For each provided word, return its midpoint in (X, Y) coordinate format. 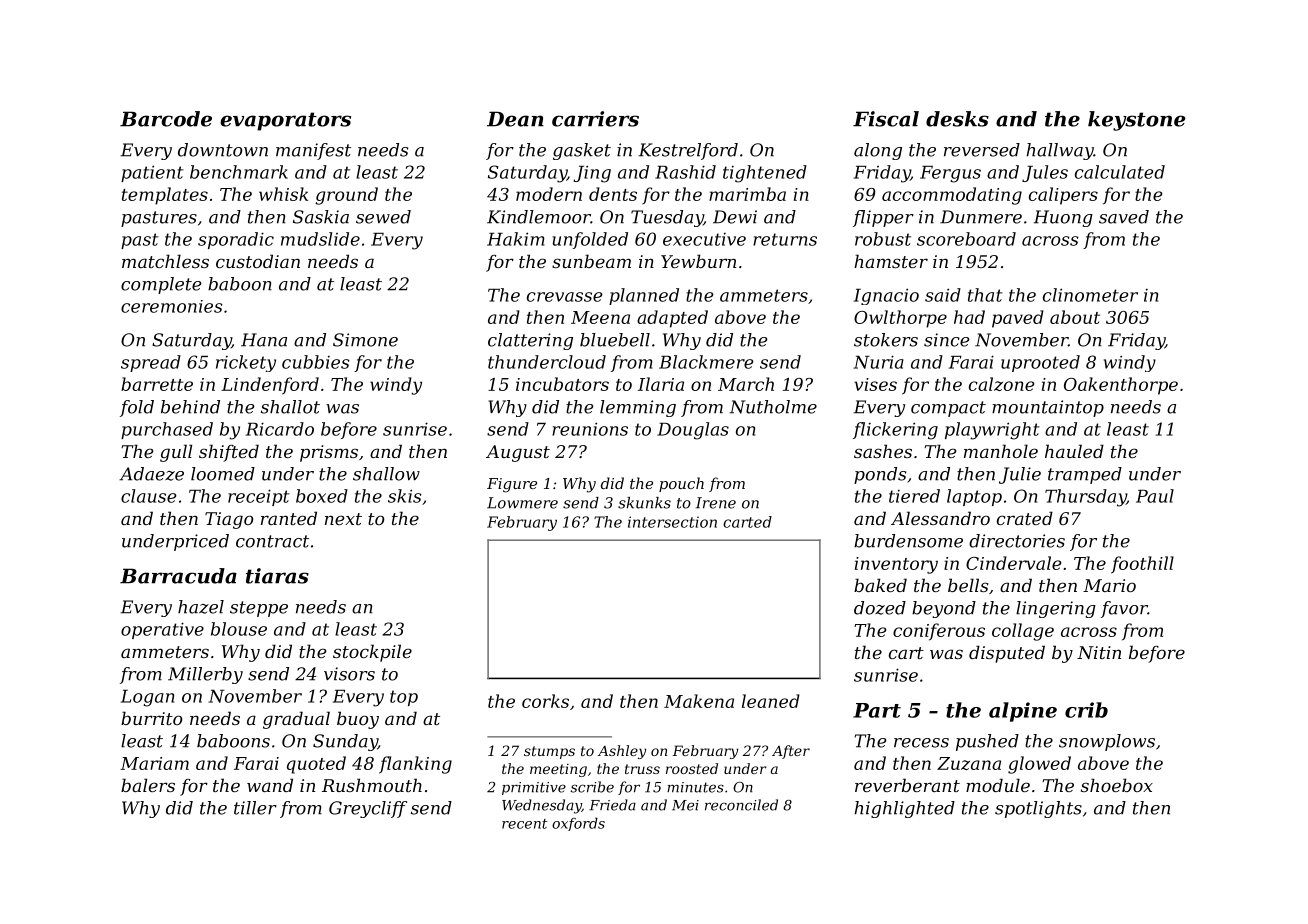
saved (1124, 217)
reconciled (741, 805)
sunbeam (591, 261)
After (791, 752)
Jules (1045, 173)
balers (148, 785)
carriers (595, 119)
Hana (264, 340)
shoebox (1117, 785)
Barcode (166, 119)
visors (349, 674)
